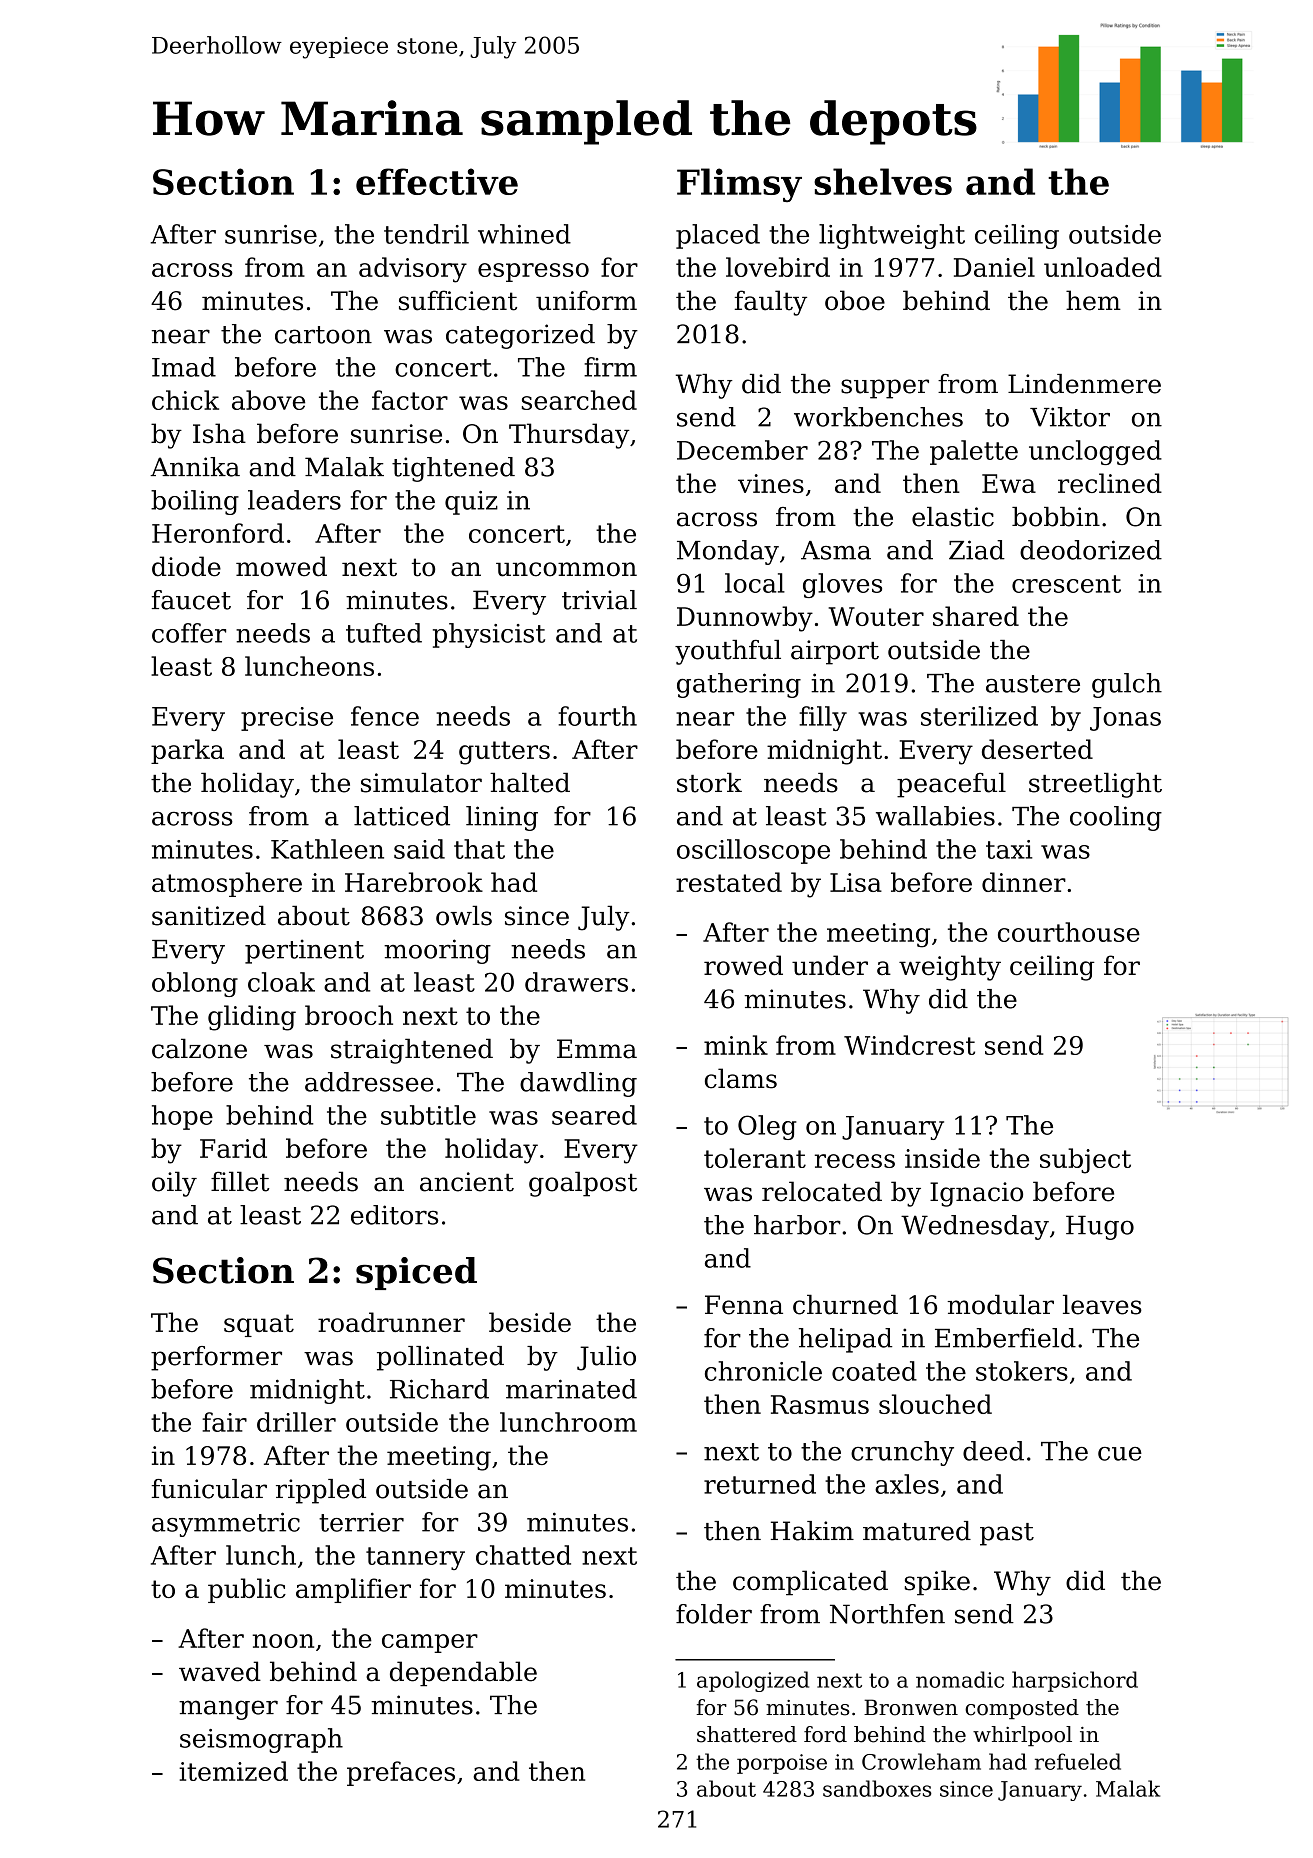  Describe the element at coordinates (1069, 932) in the screenshot. I see `courthouse` at that location.
